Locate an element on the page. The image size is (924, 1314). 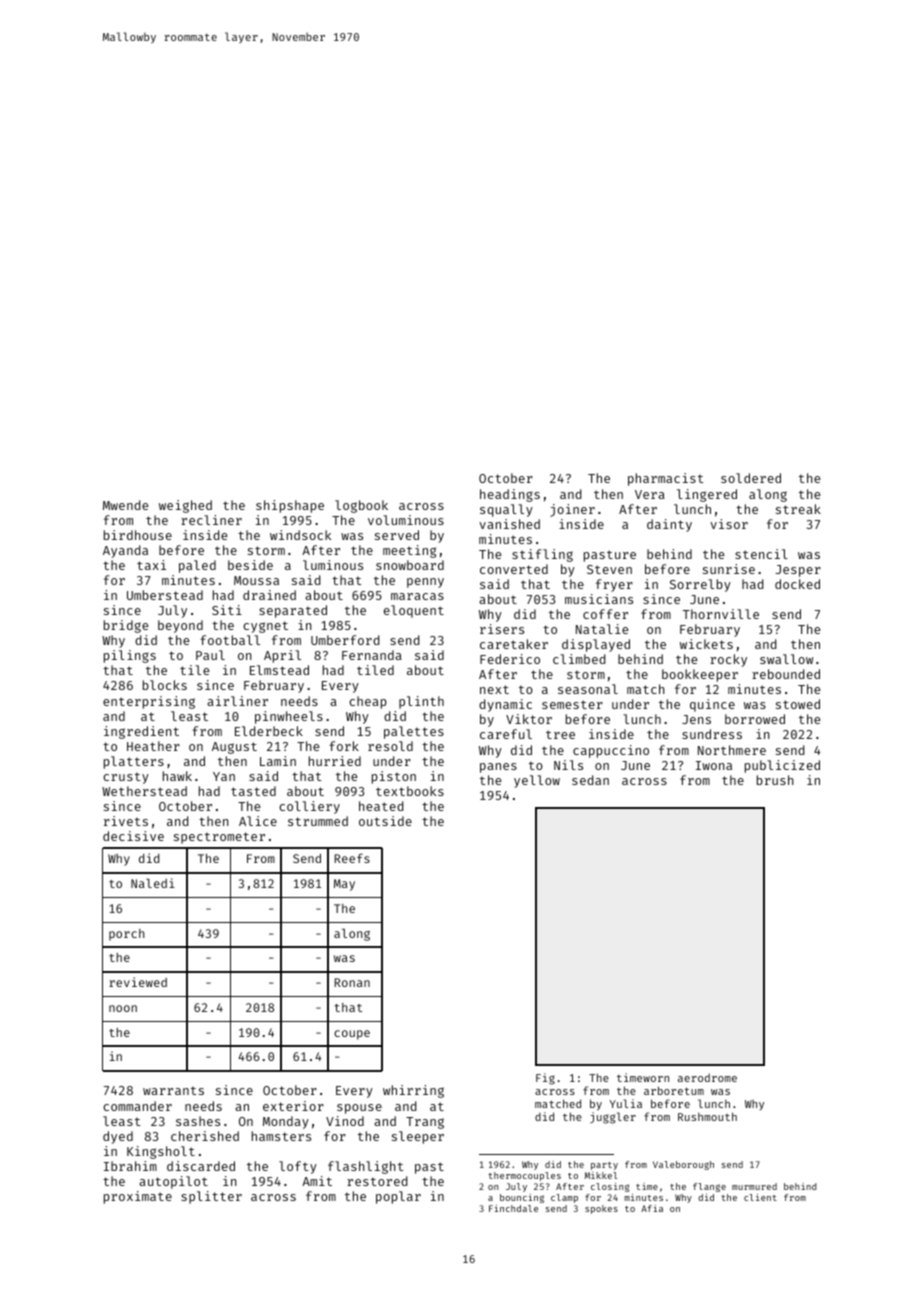
client is located at coordinates (760, 1197).
